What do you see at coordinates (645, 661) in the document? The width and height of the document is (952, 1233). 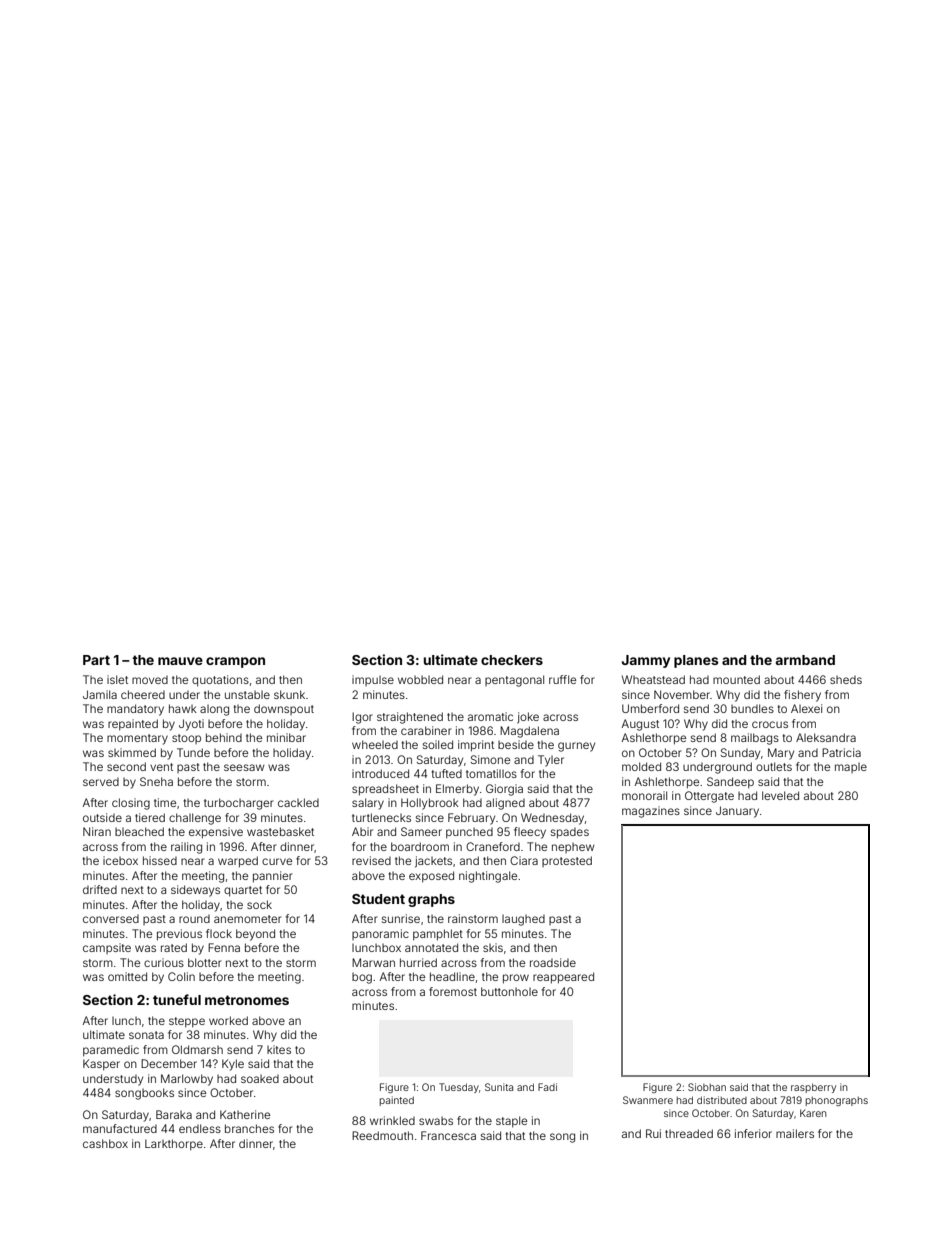 I see `Jammy` at bounding box center [645, 661].
